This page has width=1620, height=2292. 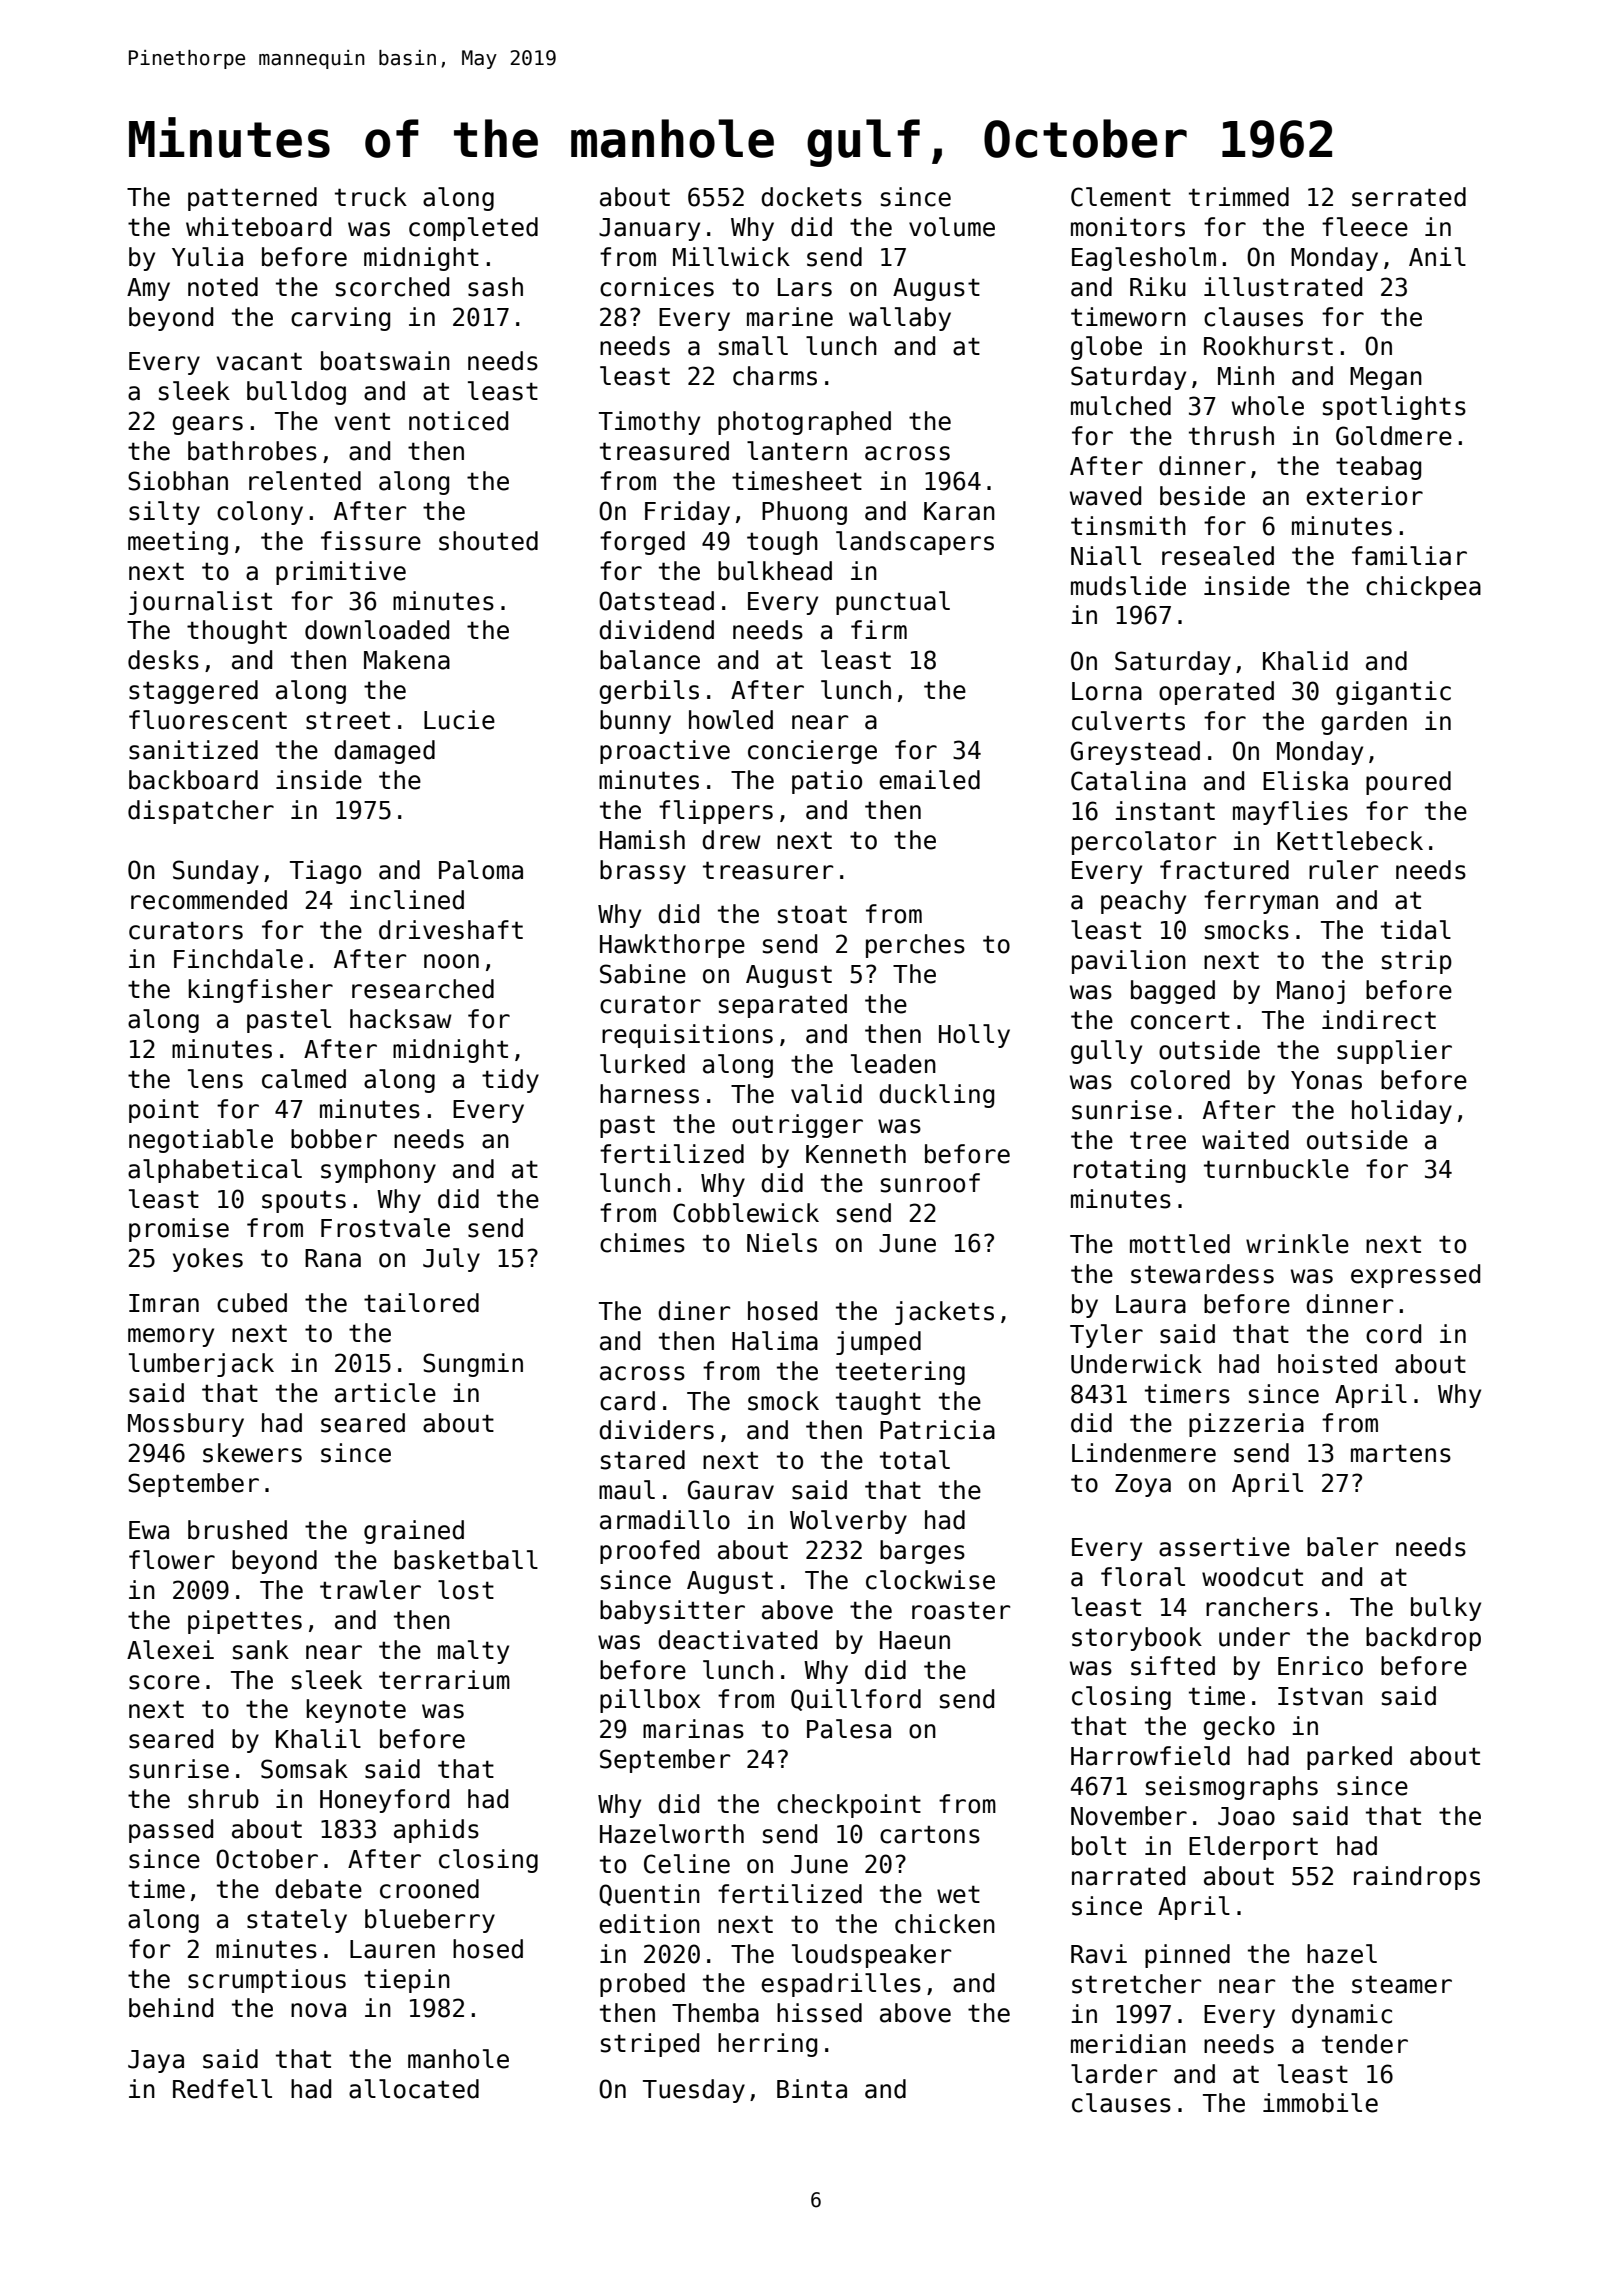 What do you see at coordinates (1343, 870) in the page?
I see `ruler` at bounding box center [1343, 870].
